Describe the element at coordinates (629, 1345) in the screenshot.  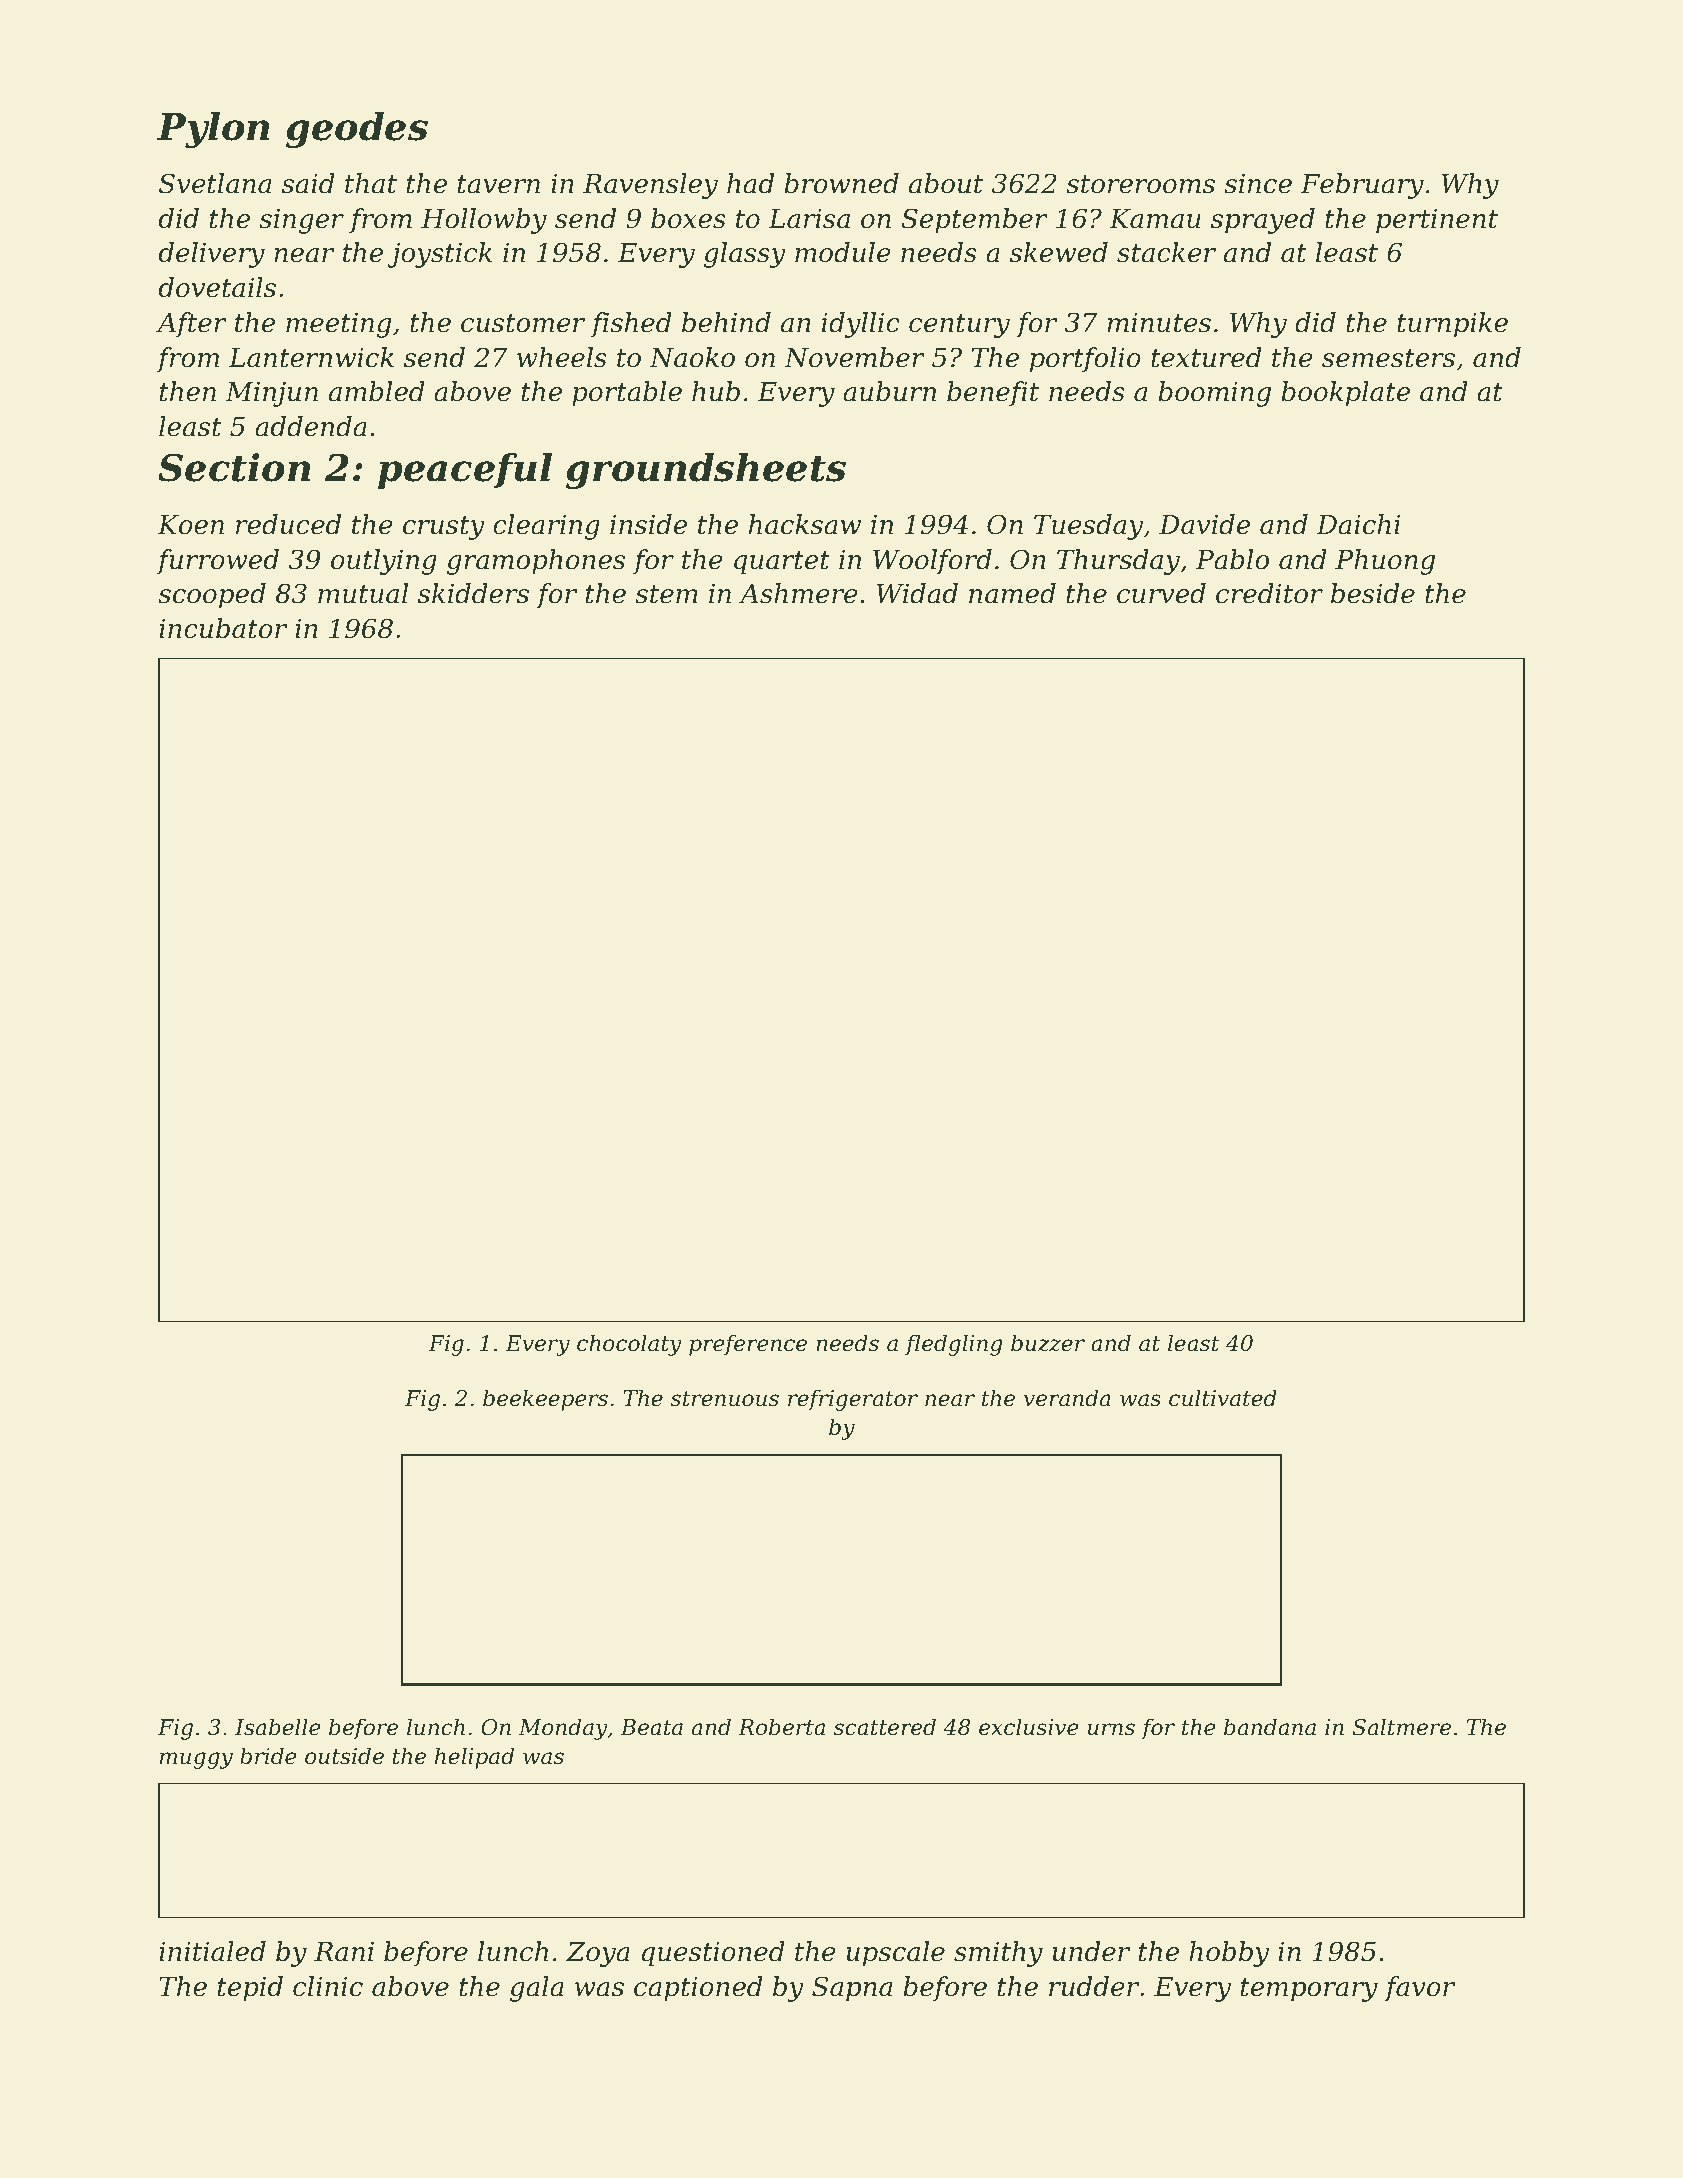
I see `chocolaty` at that location.
